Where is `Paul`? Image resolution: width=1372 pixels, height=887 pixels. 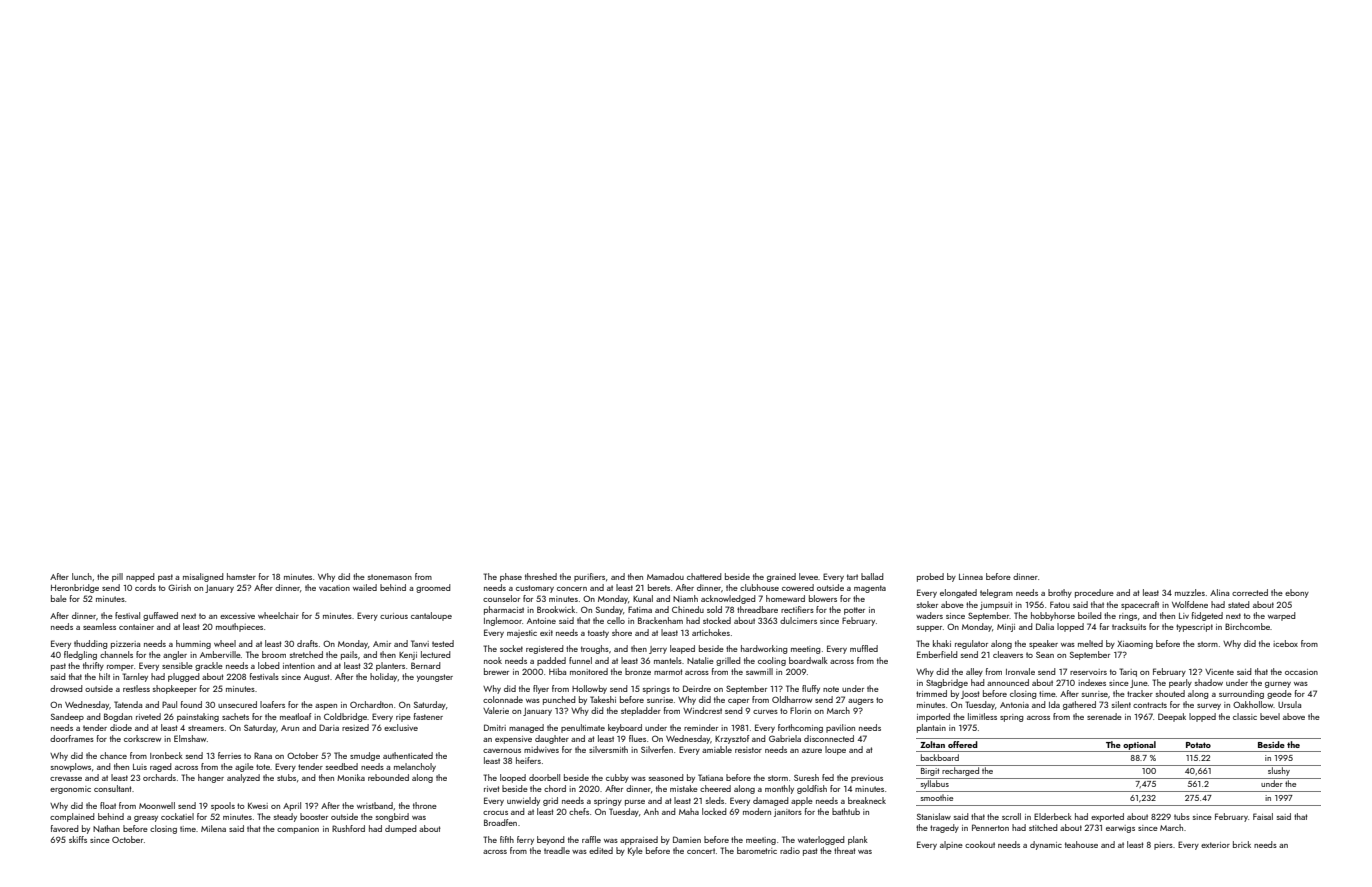
Paul is located at coordinates (169, 704).
